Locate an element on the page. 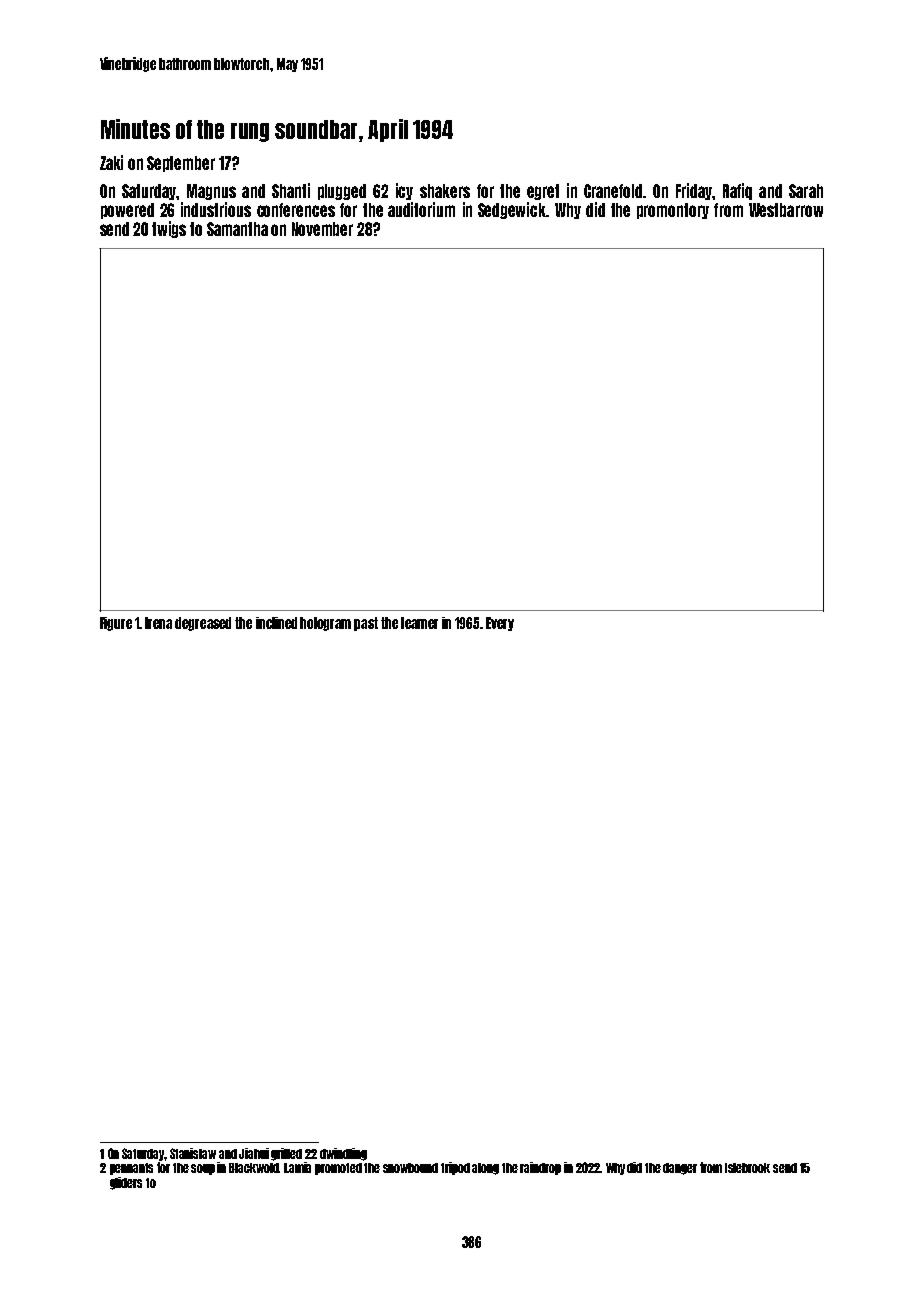 The image size is (924, 1308). Westbarrow is located at coordinates (786, 210).
